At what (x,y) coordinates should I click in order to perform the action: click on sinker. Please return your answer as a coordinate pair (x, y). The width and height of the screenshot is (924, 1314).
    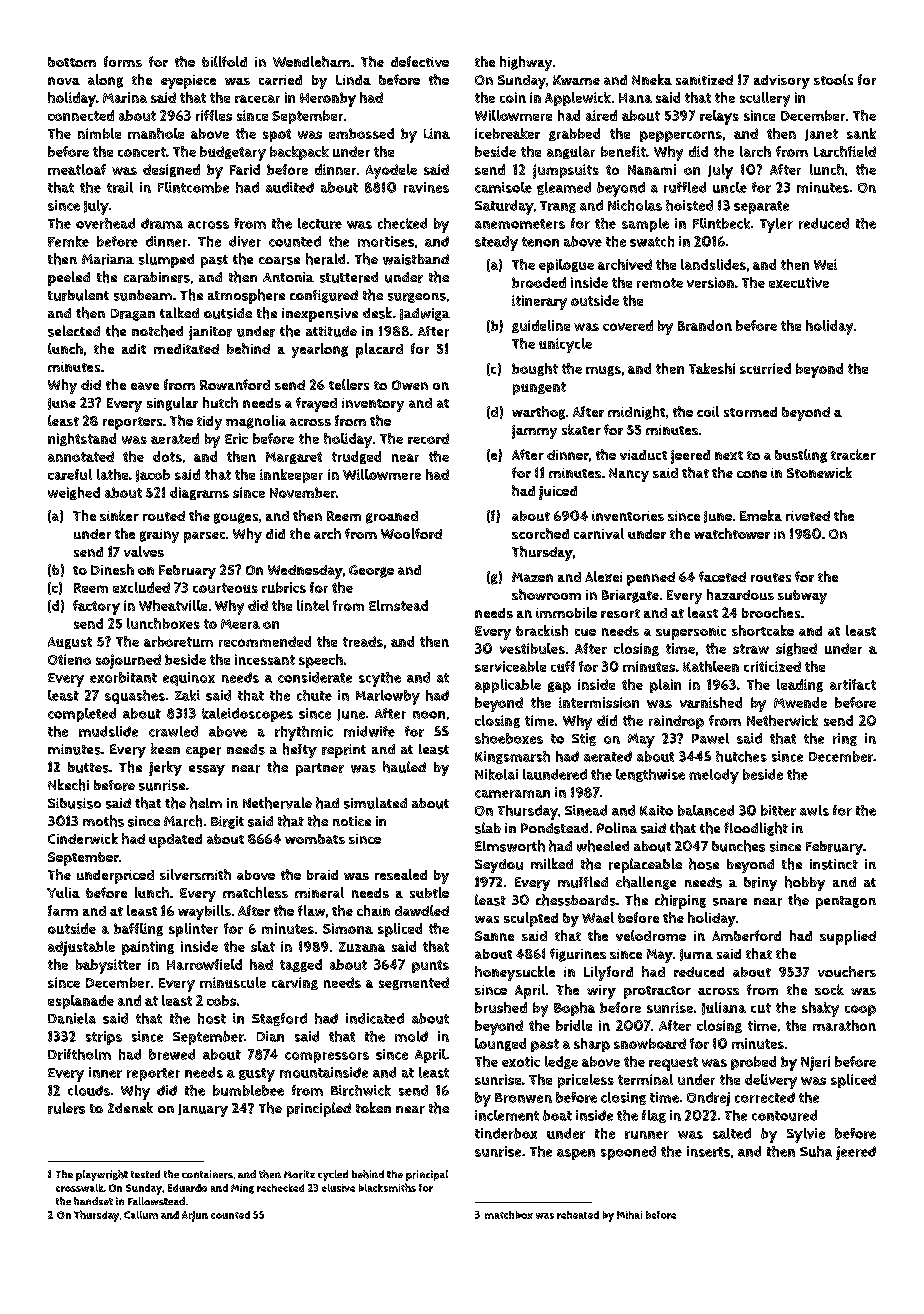
    Looking at the image, I should click on (119, 515).
